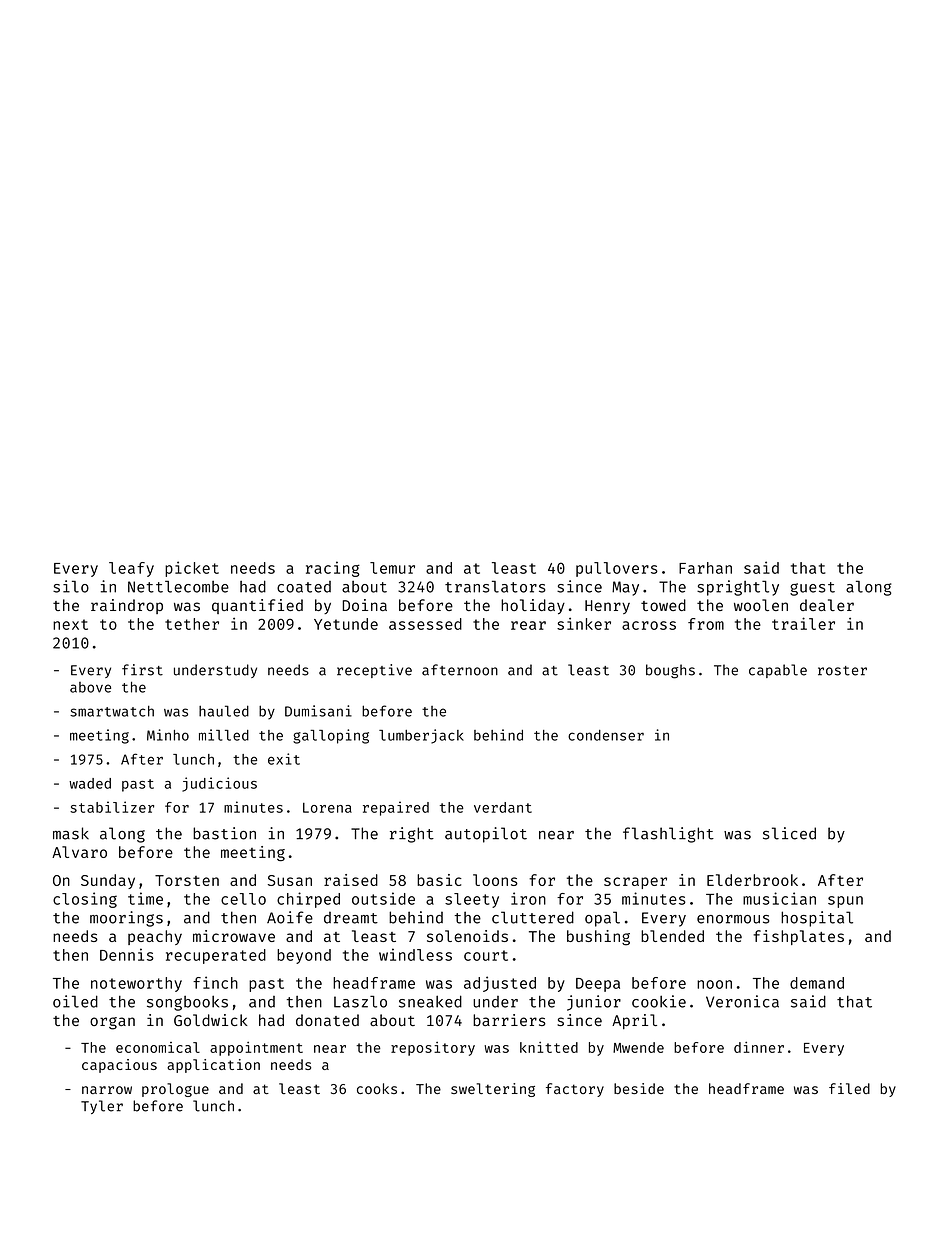 The height and width of the document is (1233, 952). What do you see at coordinates (549, 1047) in the document?
I see `knitted` at bounding box center [549, 1047].
